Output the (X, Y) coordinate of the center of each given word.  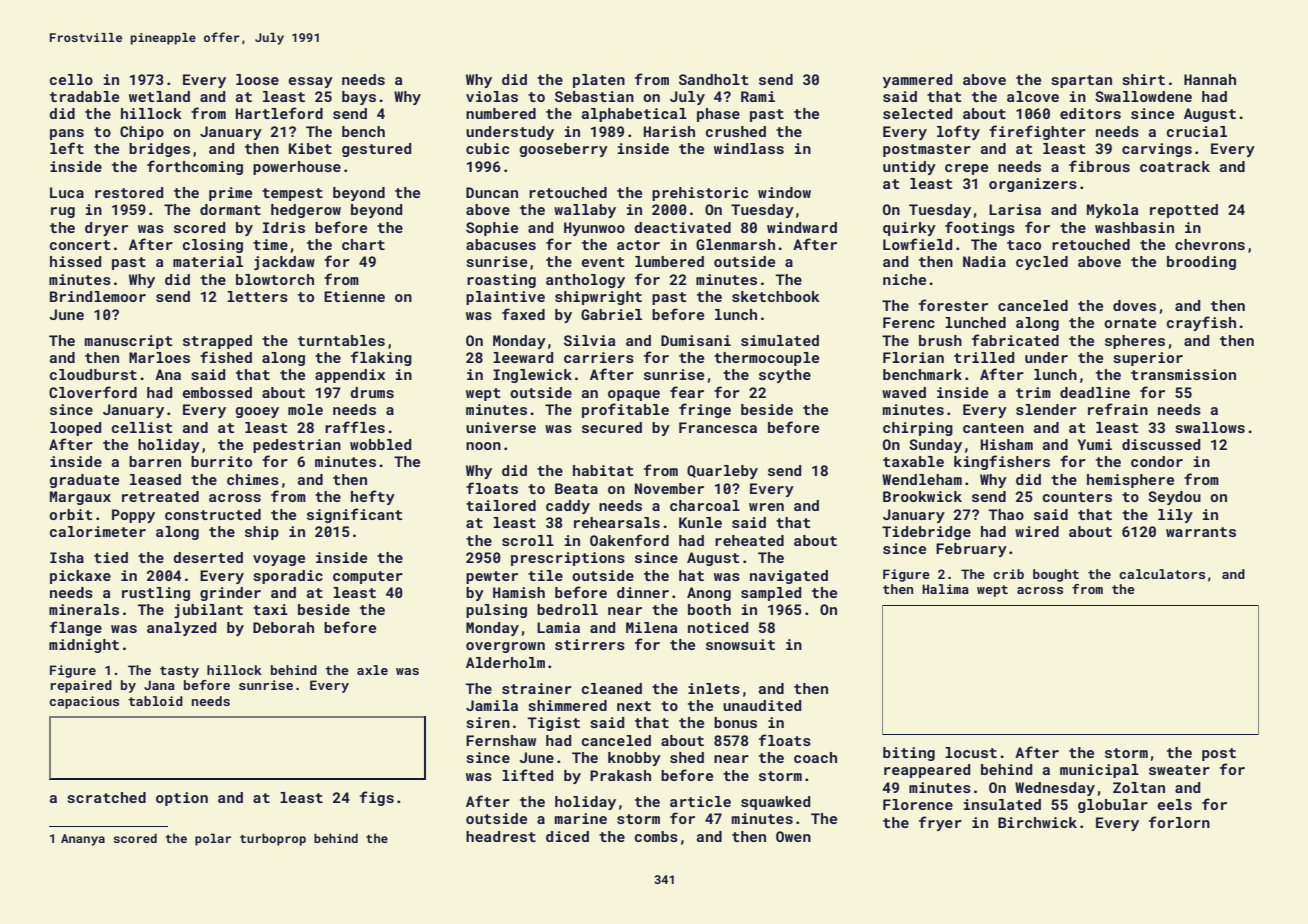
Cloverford (93, 392)
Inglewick (532, 376)
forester (953, 305)
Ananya (83, 840)
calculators (1162, 574)
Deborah (283, 627)
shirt (1143, 79)
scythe (785, 376)
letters (257, 296)
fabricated (1015, 340)
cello (71, 79)
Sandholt (714, 79)
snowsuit (740, 644)
